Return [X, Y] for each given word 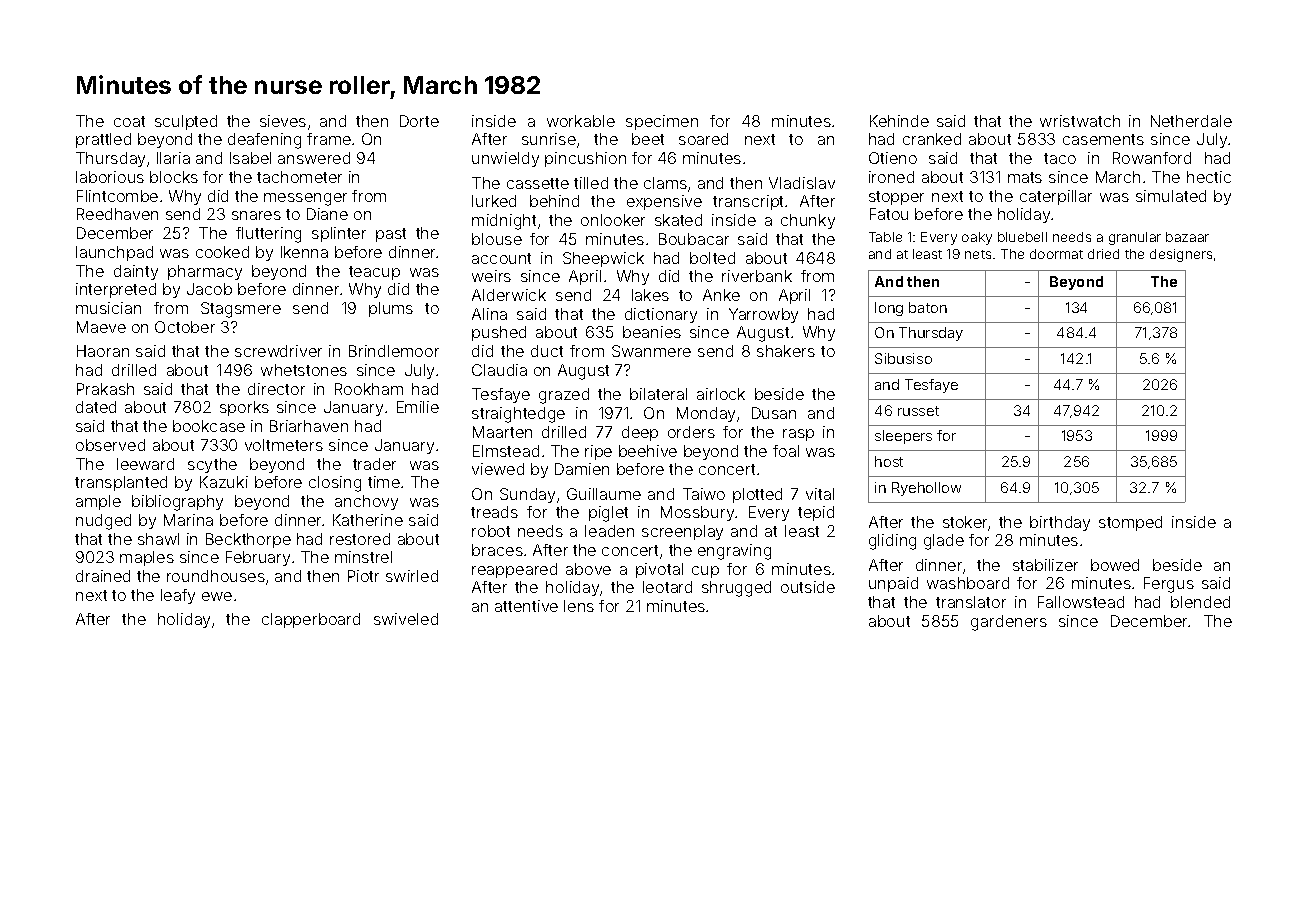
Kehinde [899, 121]
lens [579, 606]
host [889, 461]
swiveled [406, 619]
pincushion [585, 159]
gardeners [1009, 623]
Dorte [419, 121]
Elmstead [506, 451]
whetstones [304, 370]
